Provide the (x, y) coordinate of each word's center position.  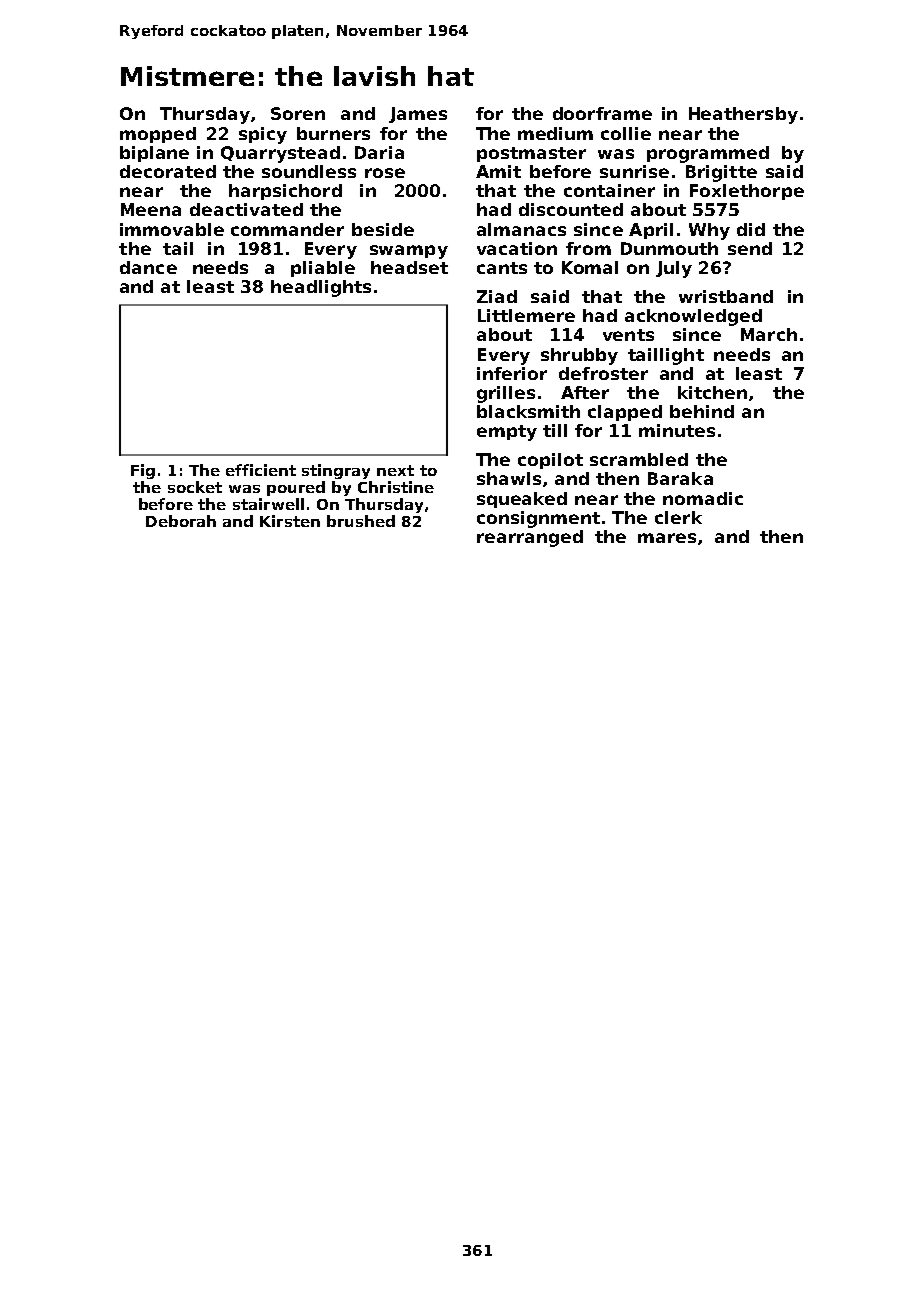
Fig (143, 471)
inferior (512, 373)
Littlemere (526, 315)
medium (555, 133)
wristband (726, 296)
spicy (263, 135)
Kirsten (290, 521)
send (750, 248)
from (588, 248)
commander (287, 229)
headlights (321, 288)
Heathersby (743, 115)
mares (667, 538)
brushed (361, 521)
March (769, 334)
